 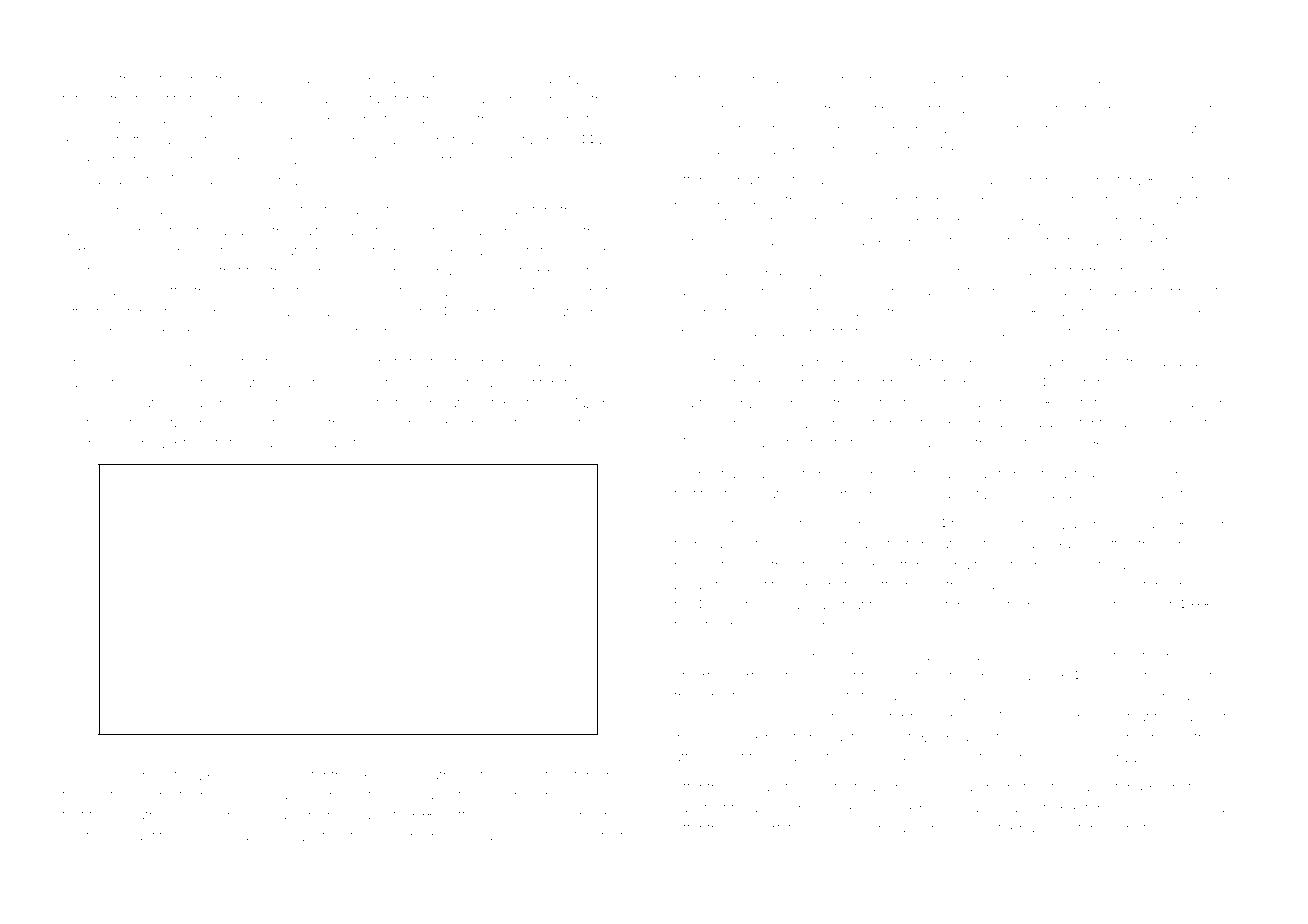 I want to click on Idris, so click(x=173, y=271).
